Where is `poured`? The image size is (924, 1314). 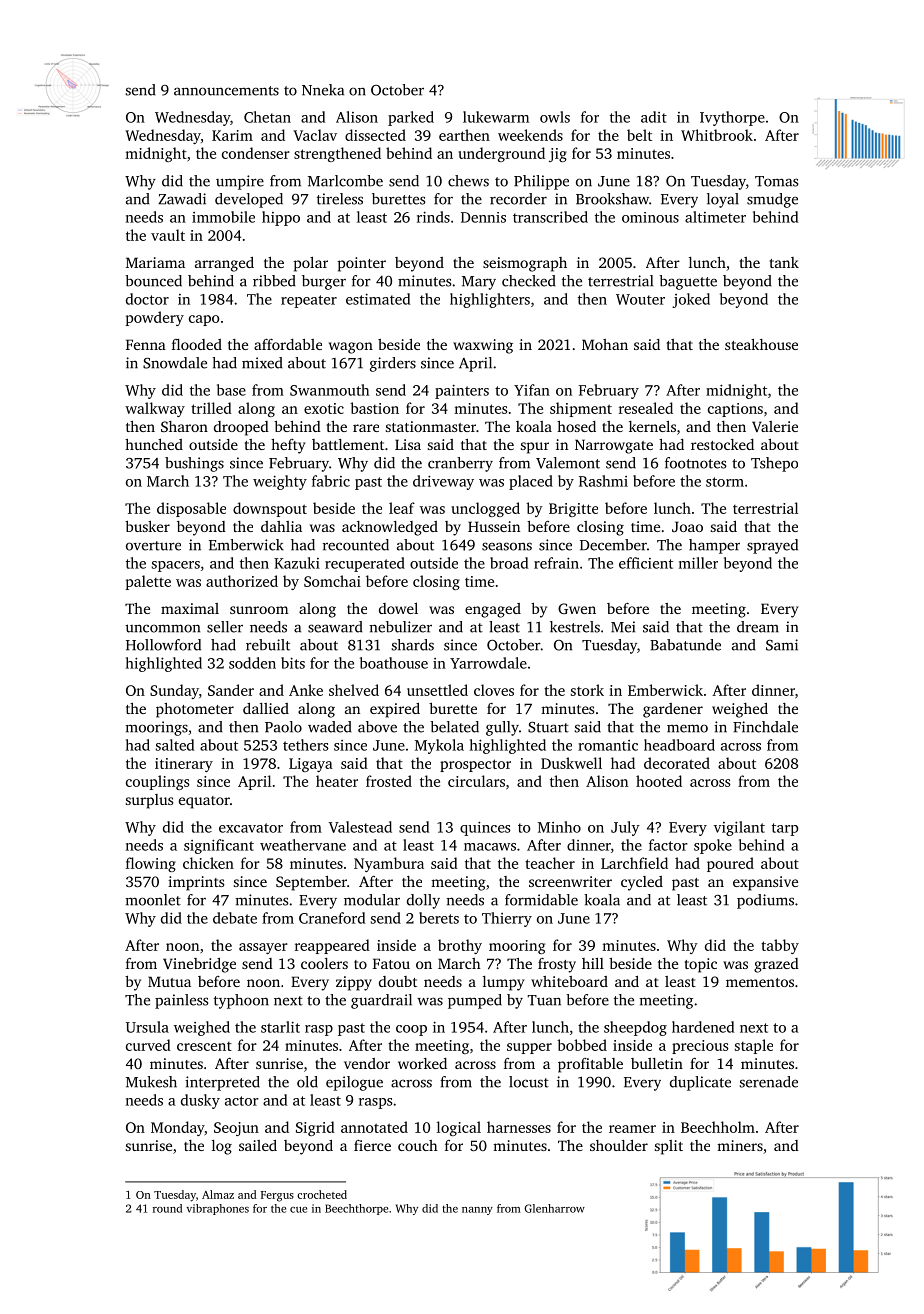
poured is located at coordinates (730, 864).
